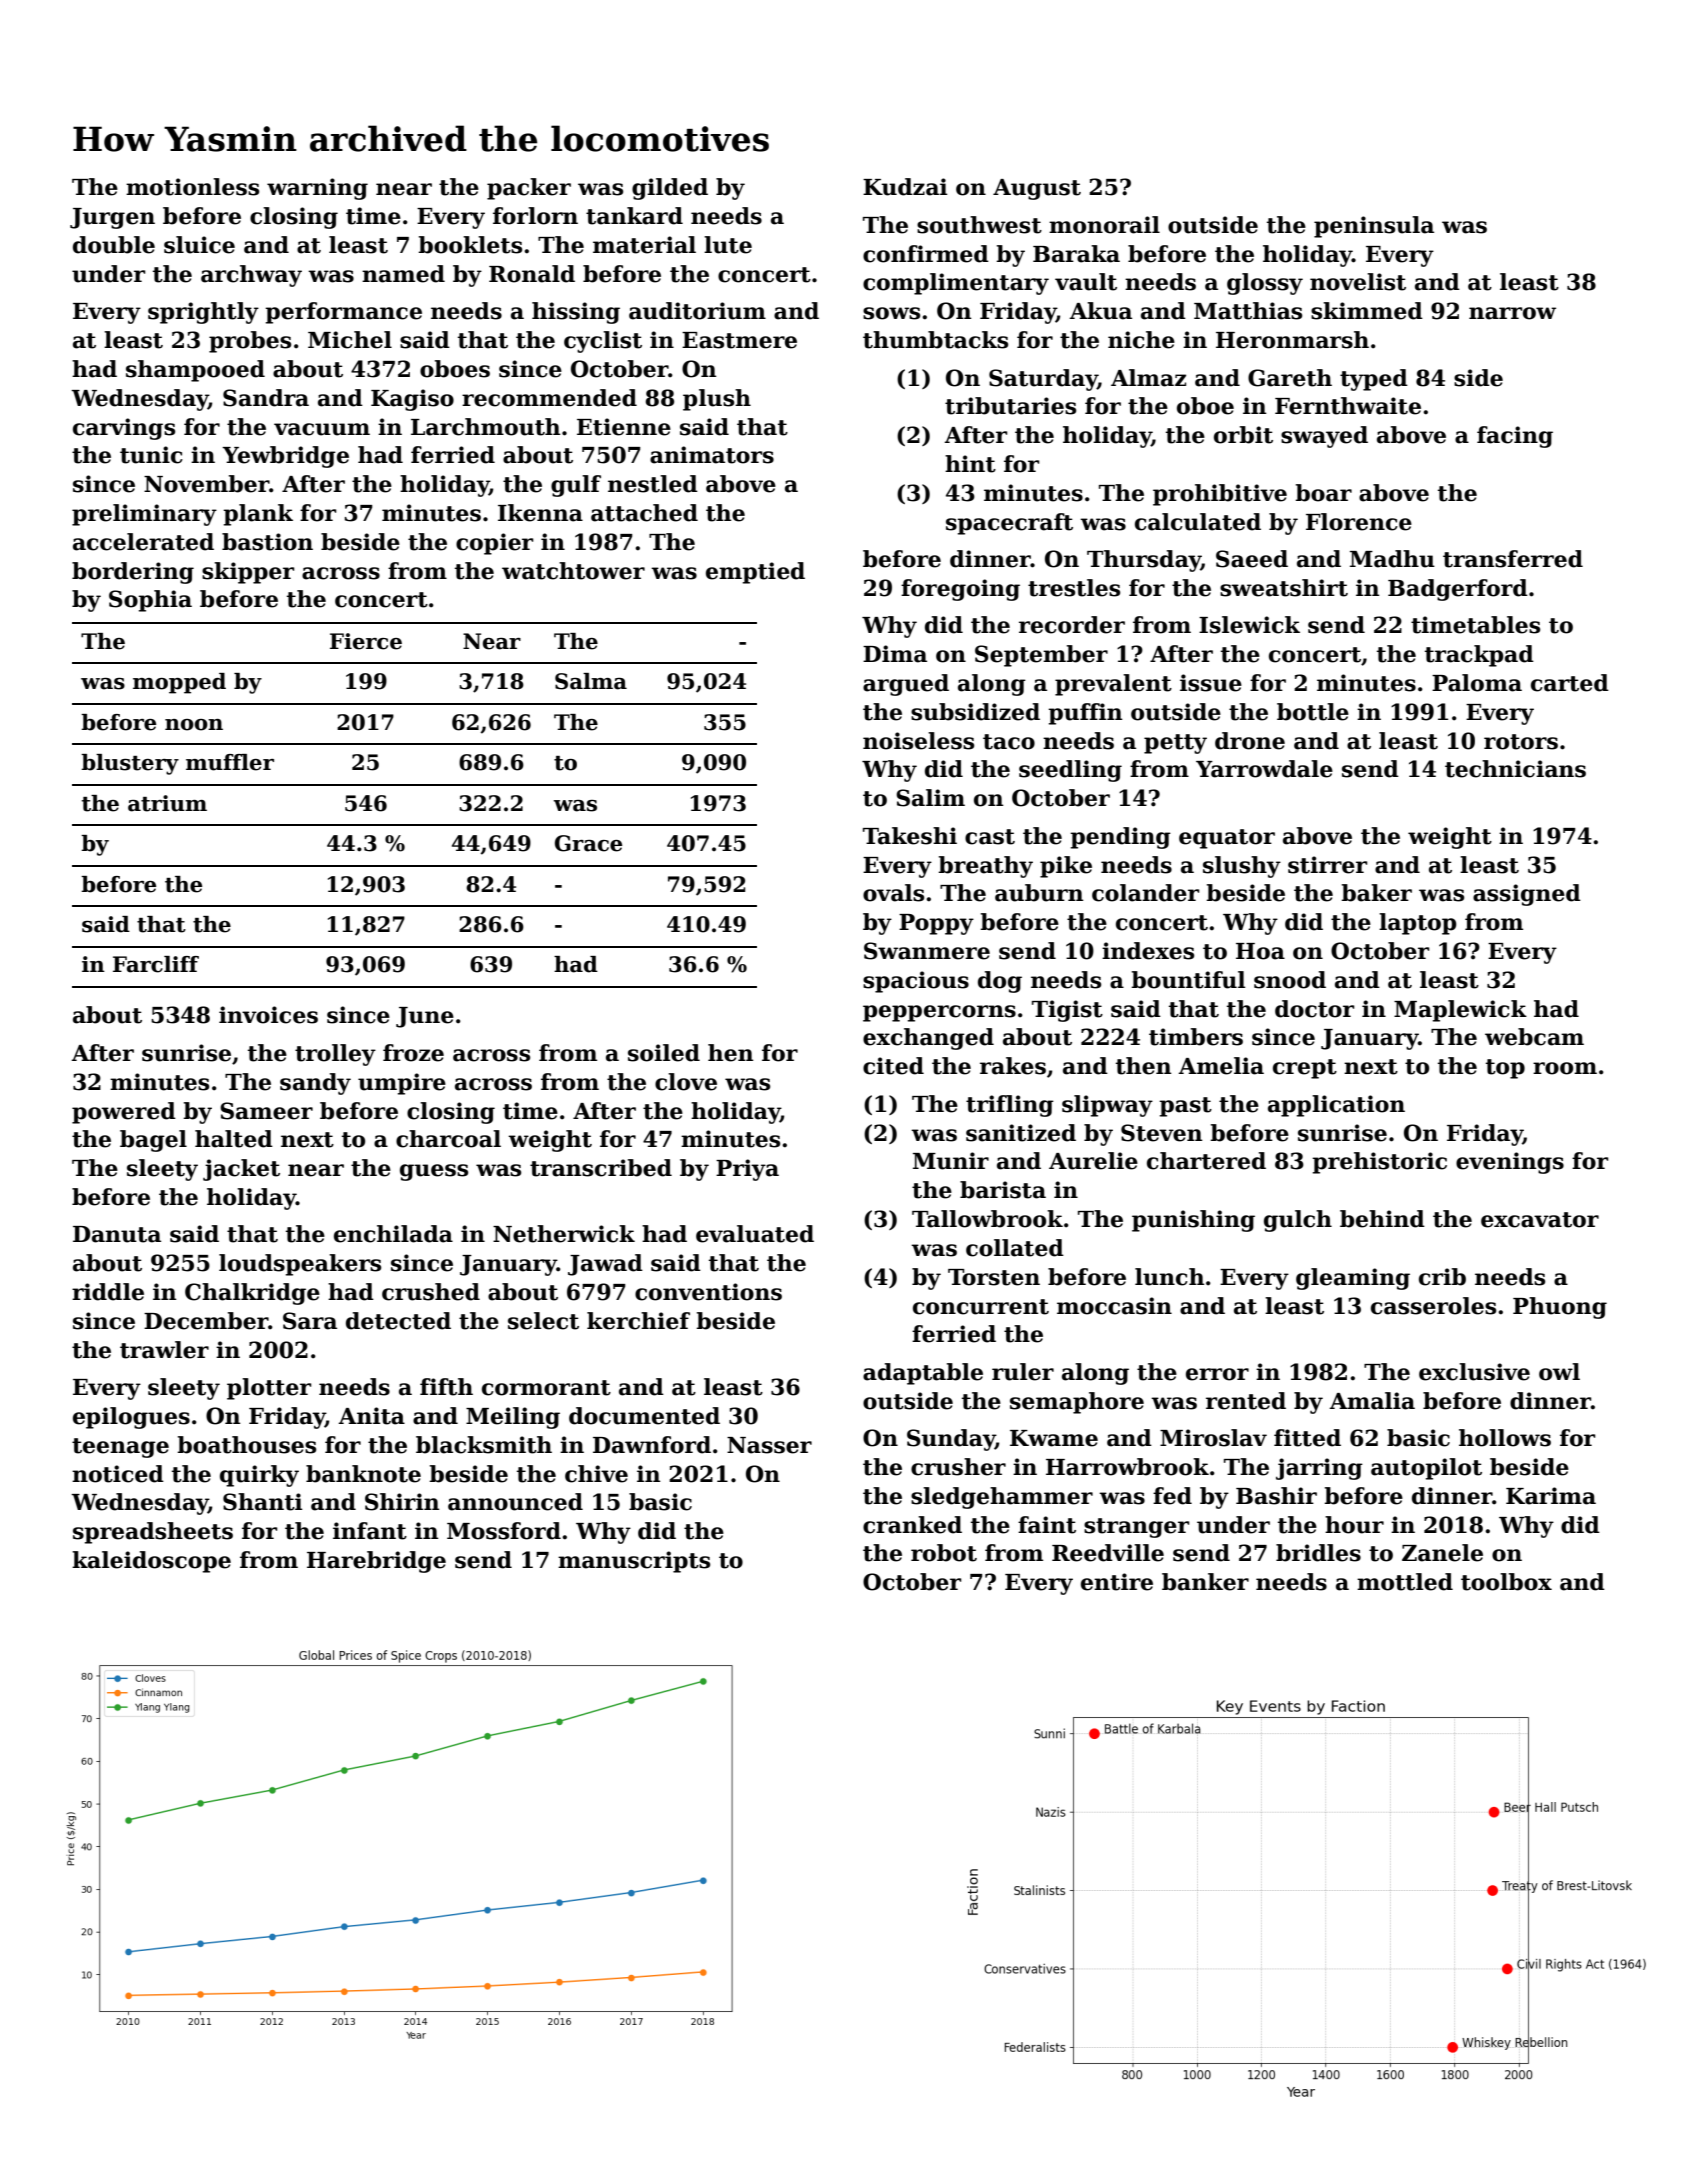  Describe the element at coordinates (1513, 559) in the screenshot. I see `transferred` at that location.
